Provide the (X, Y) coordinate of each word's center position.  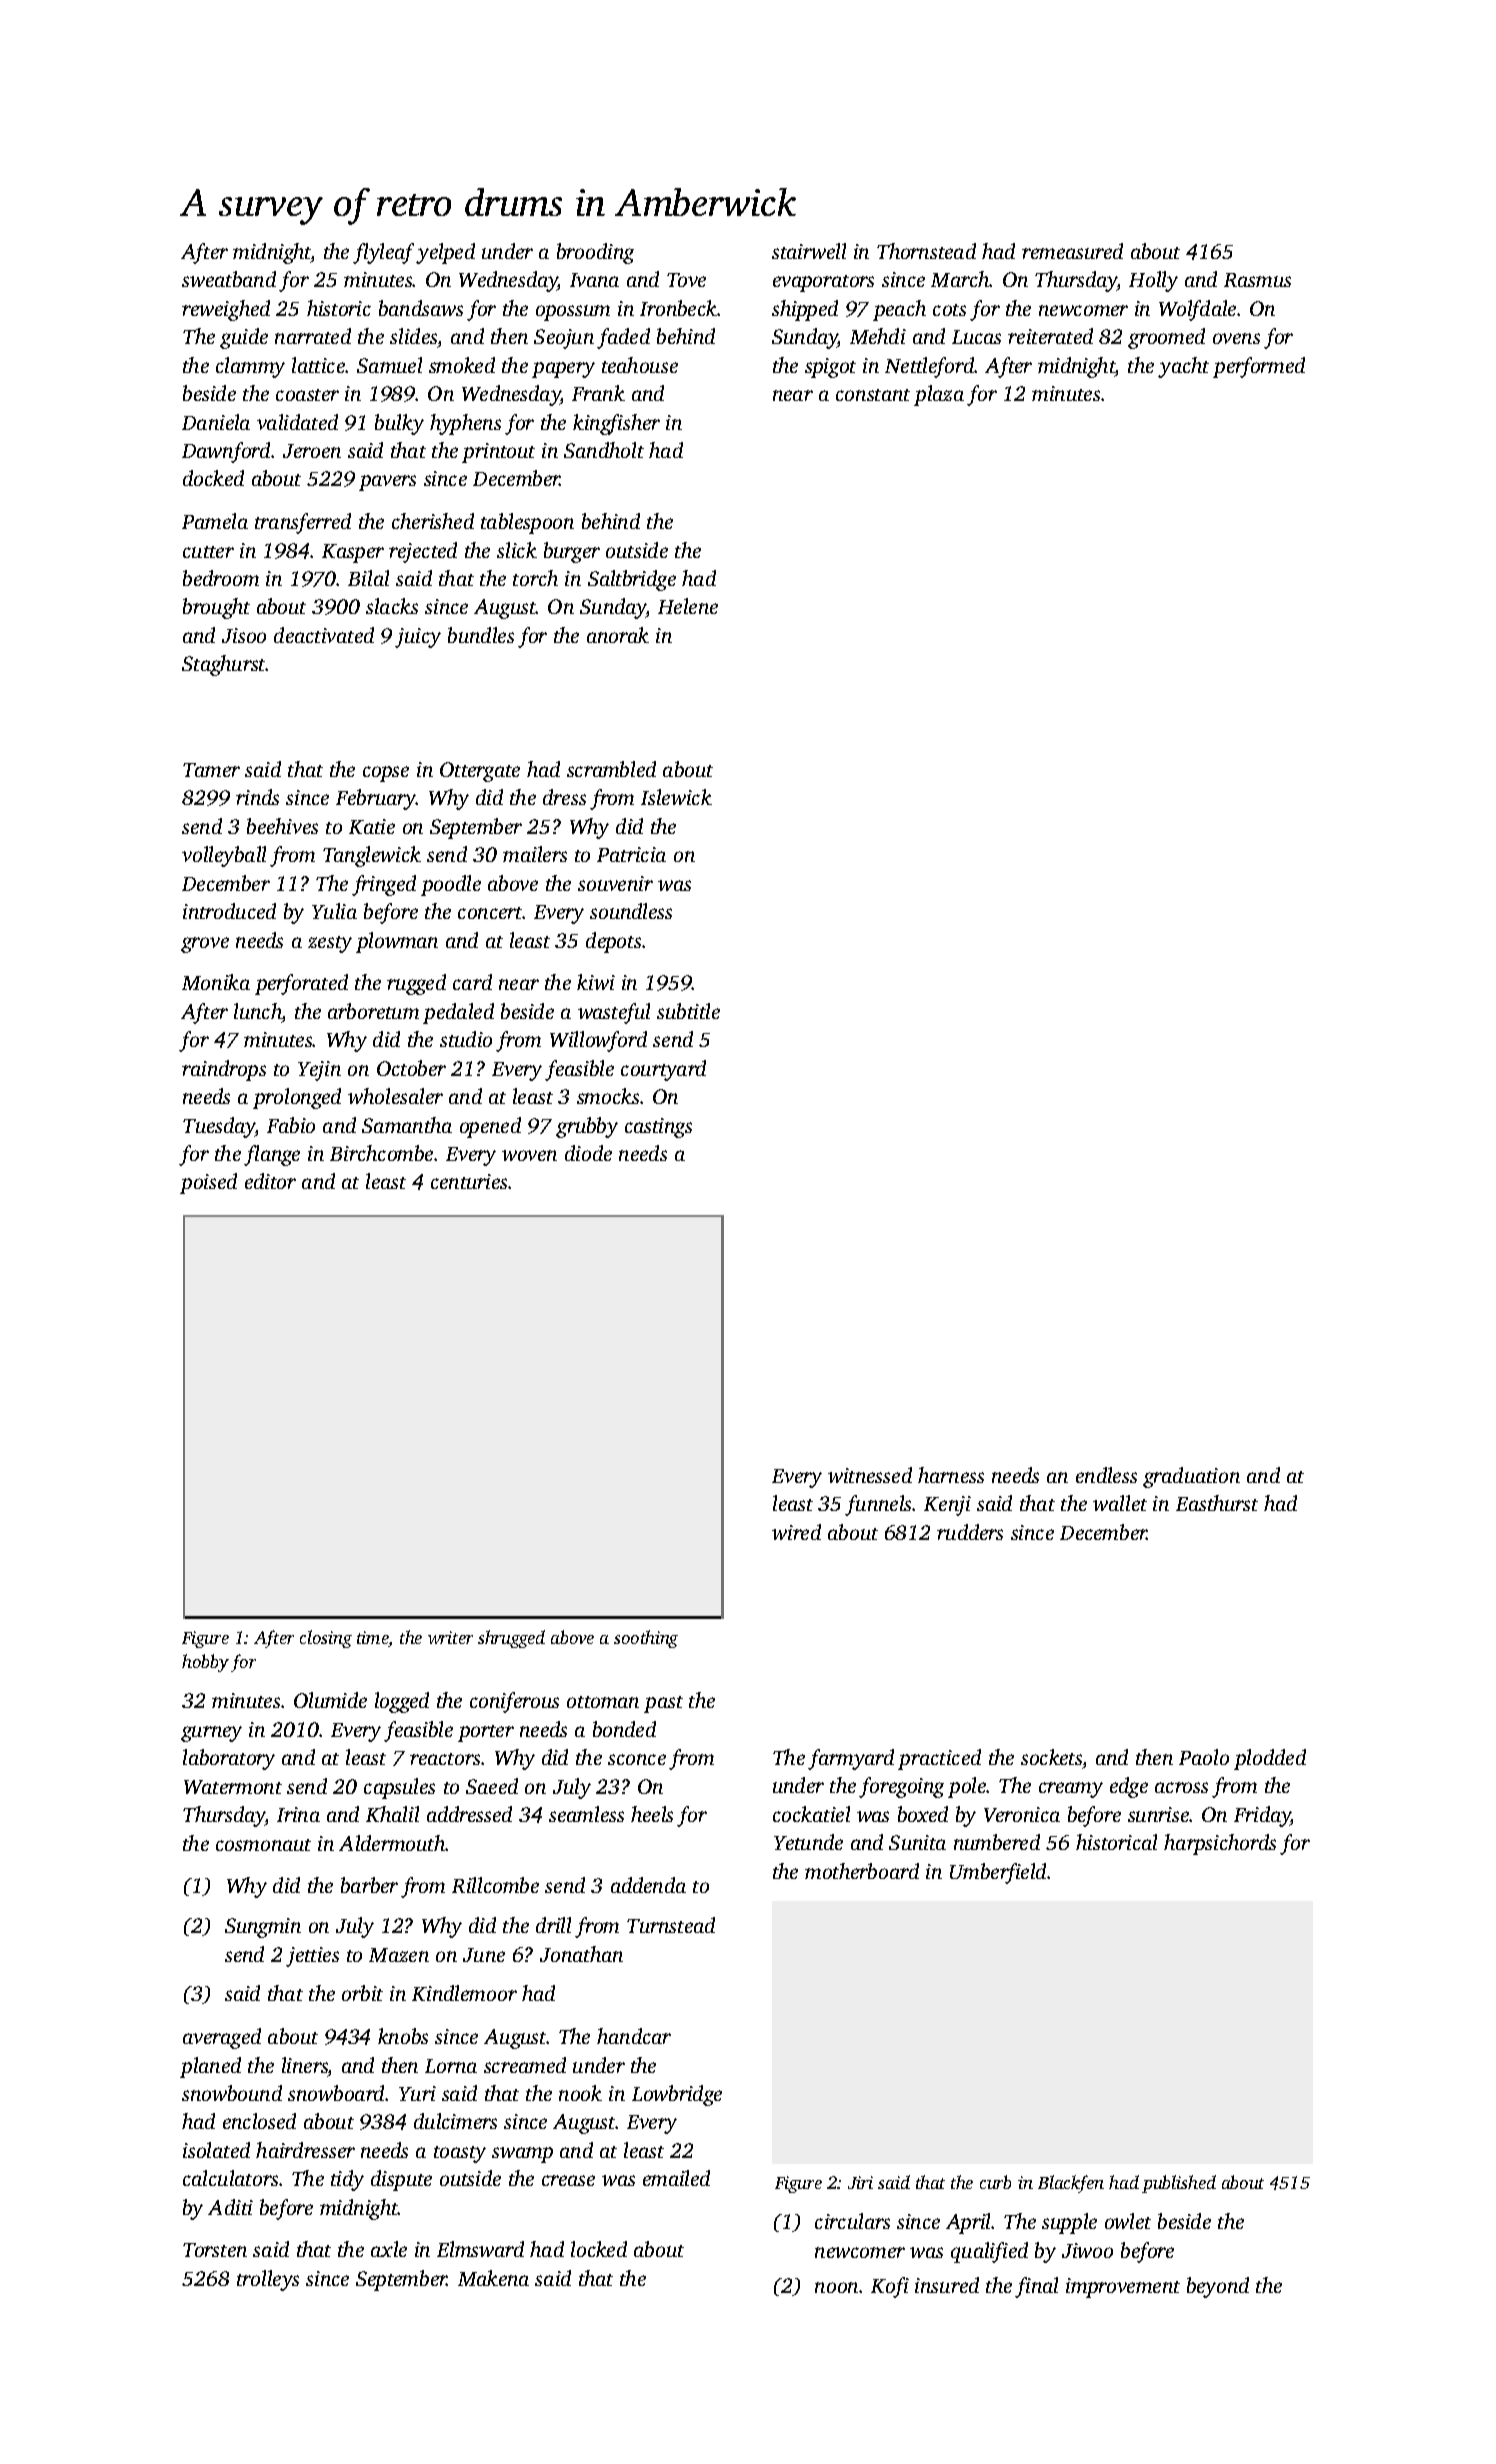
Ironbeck (678, 308)
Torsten (215, 2250)
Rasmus (1257, 280)
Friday (1262, 1816)
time (372, 1637)
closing (326, 1639)
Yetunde (808, 1842)
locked (599, 2249)
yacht (1183, 367)
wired (796, 1532)
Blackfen (1071, 2184)
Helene (688, 606)
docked (213, 478)
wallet (1120, 1503)
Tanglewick (372, 856)
